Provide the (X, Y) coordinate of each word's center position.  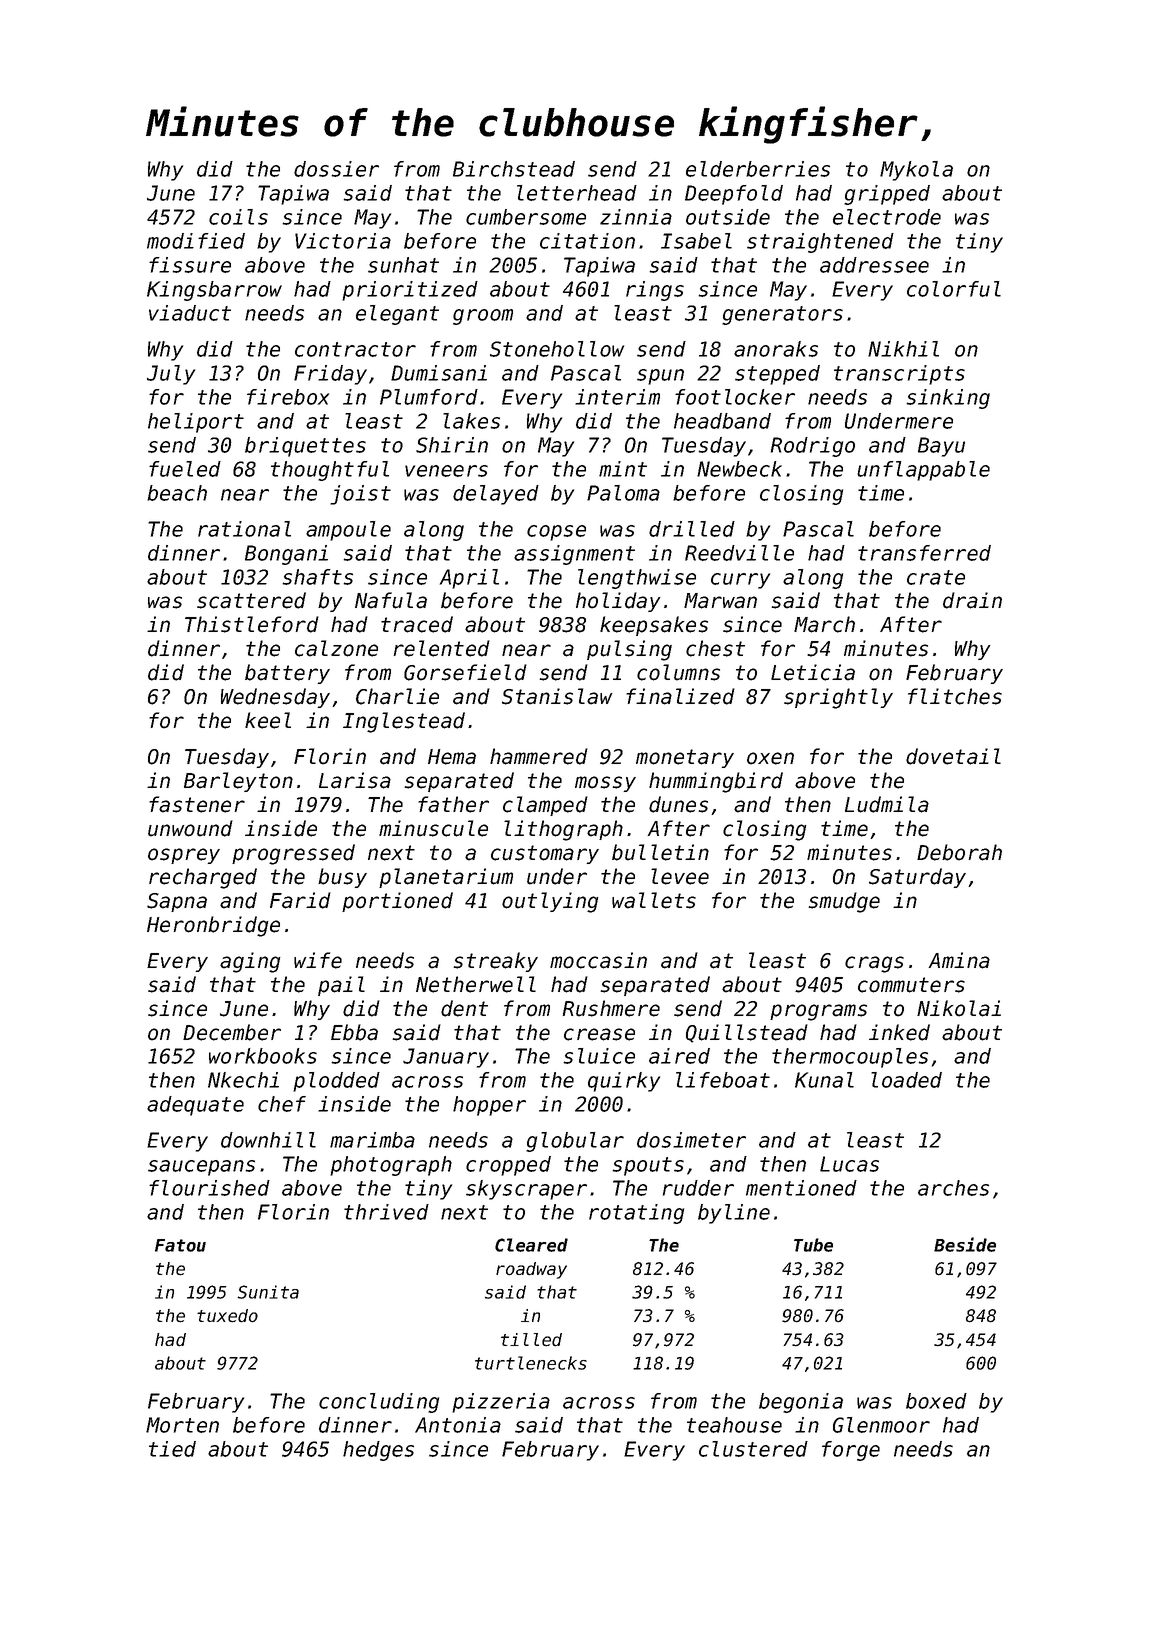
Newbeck (739, 469)
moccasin (598, 960)
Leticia (813, 672)
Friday (330, 375)
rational (244, 529)
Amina (959, 960)
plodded (336, 1082)
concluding (379, 1403)
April (469, 579)
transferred (924, 553)
